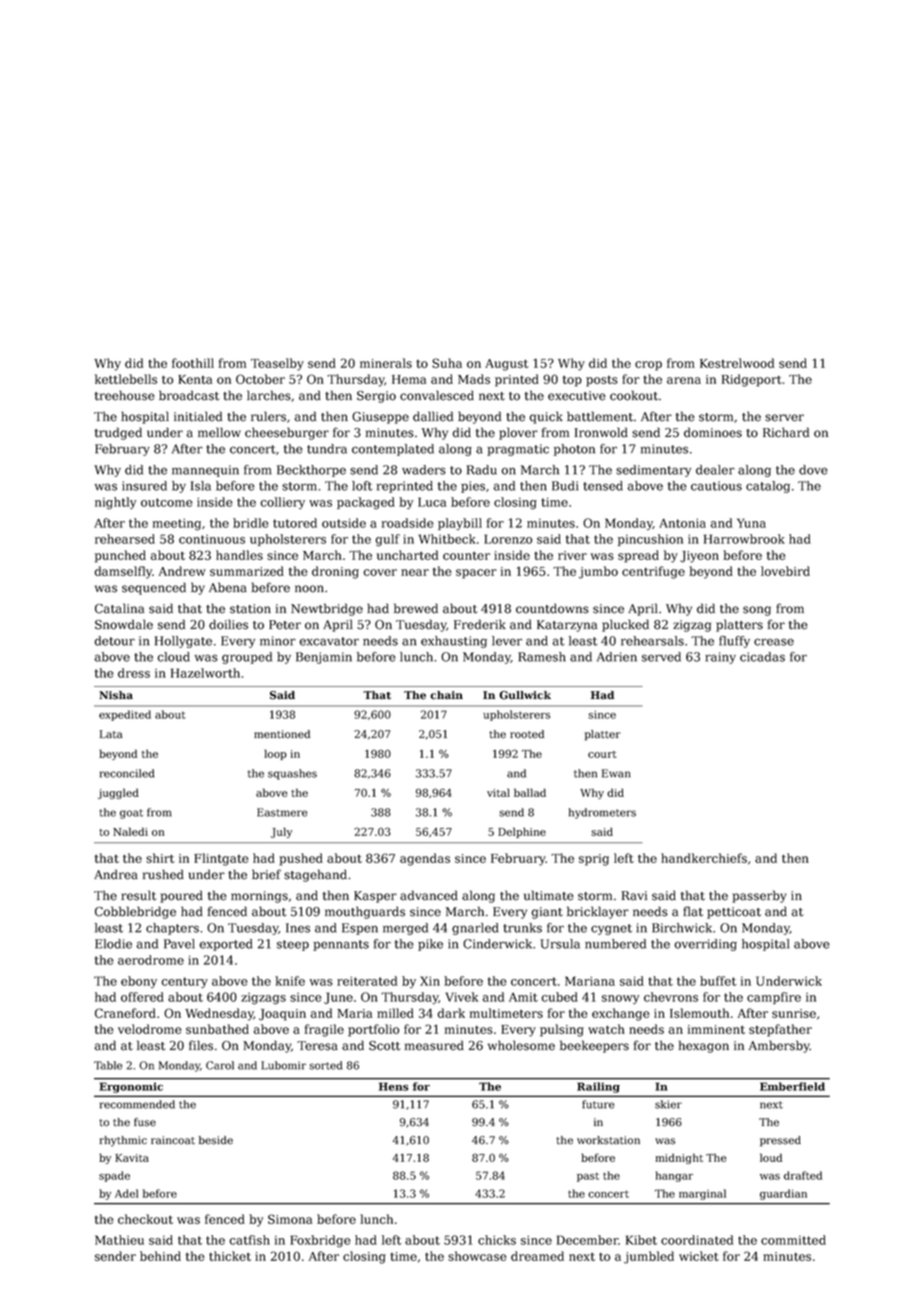  What do you see at coordinates (498, 792) in the screenshot?
I see `vital` at bounding box center [498, 792].
